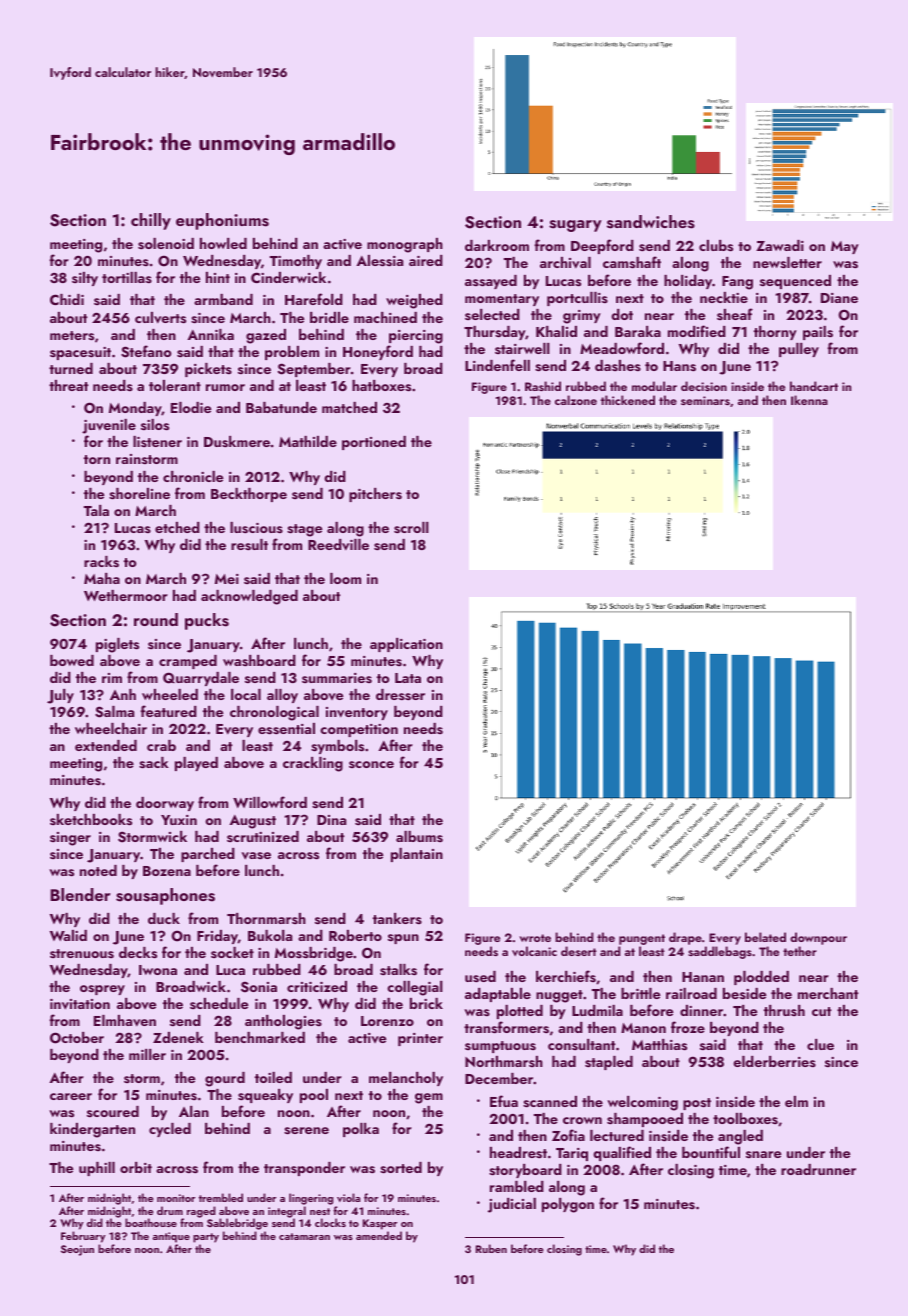  What do you see at coordinates (651, 222) in the page?
I see `sandwiches` at bounding box center [651, 222].
